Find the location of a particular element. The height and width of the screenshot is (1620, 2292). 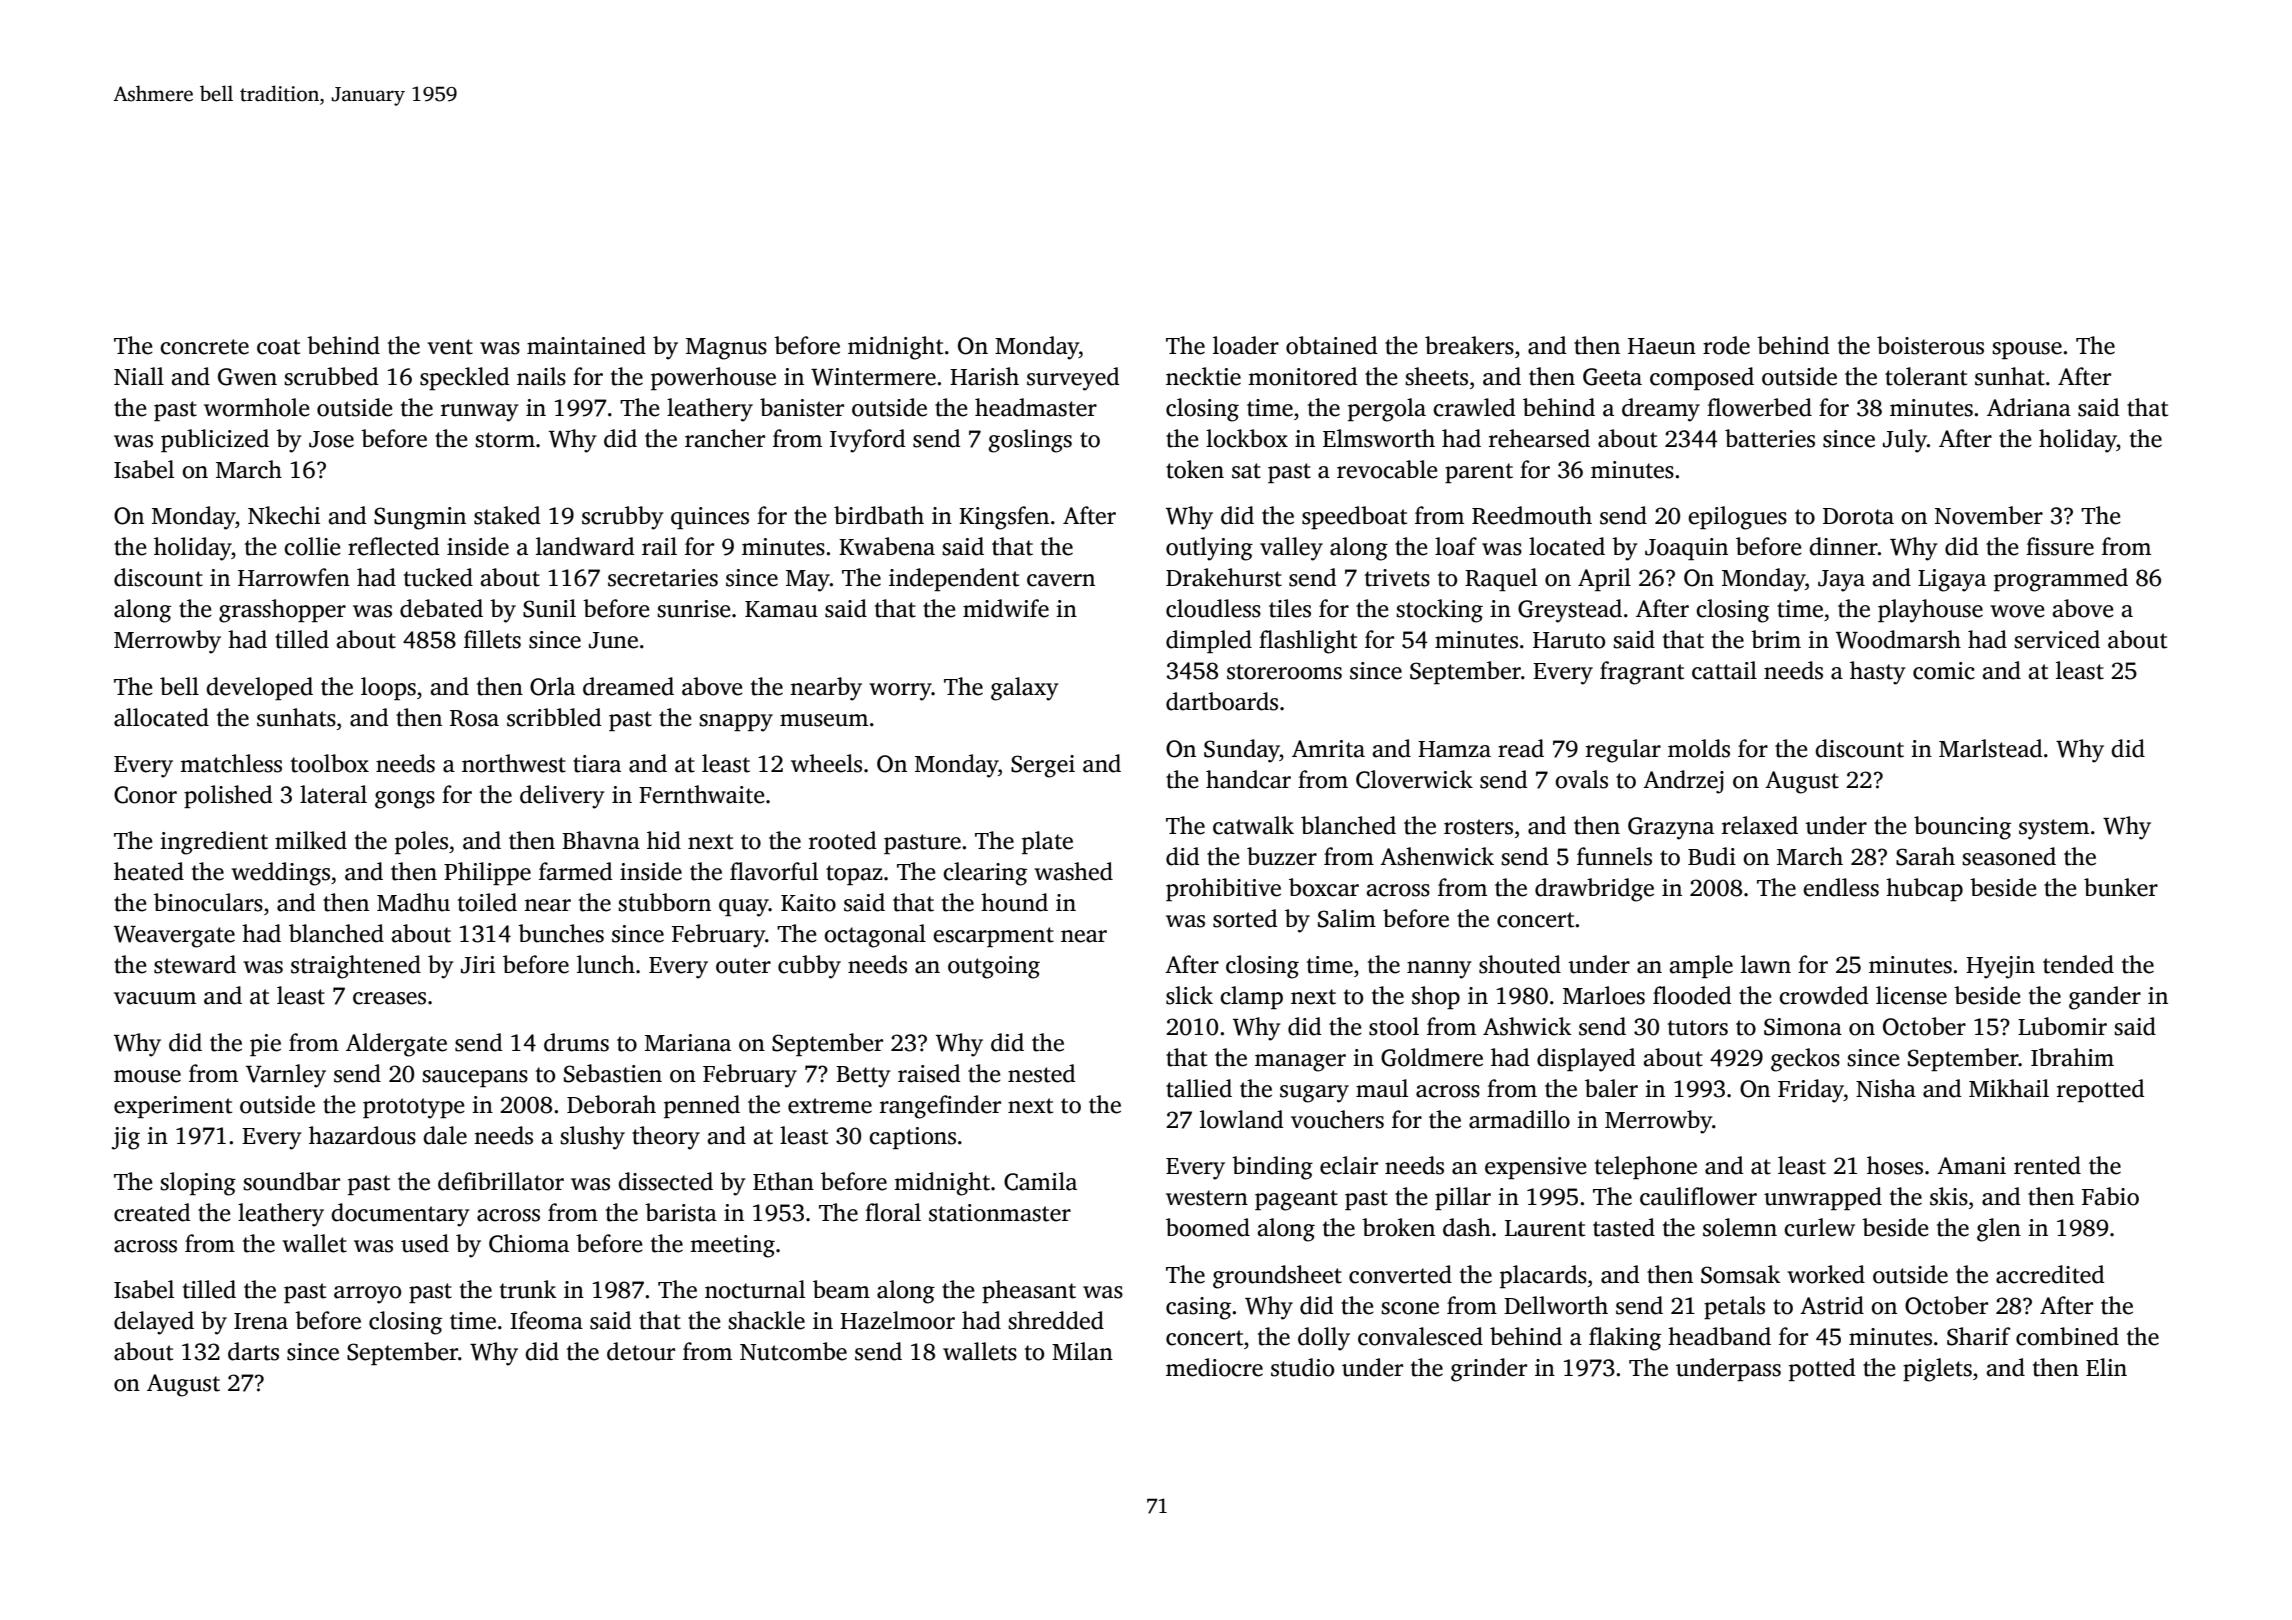

darts is located at coordinates (253, 1351).
